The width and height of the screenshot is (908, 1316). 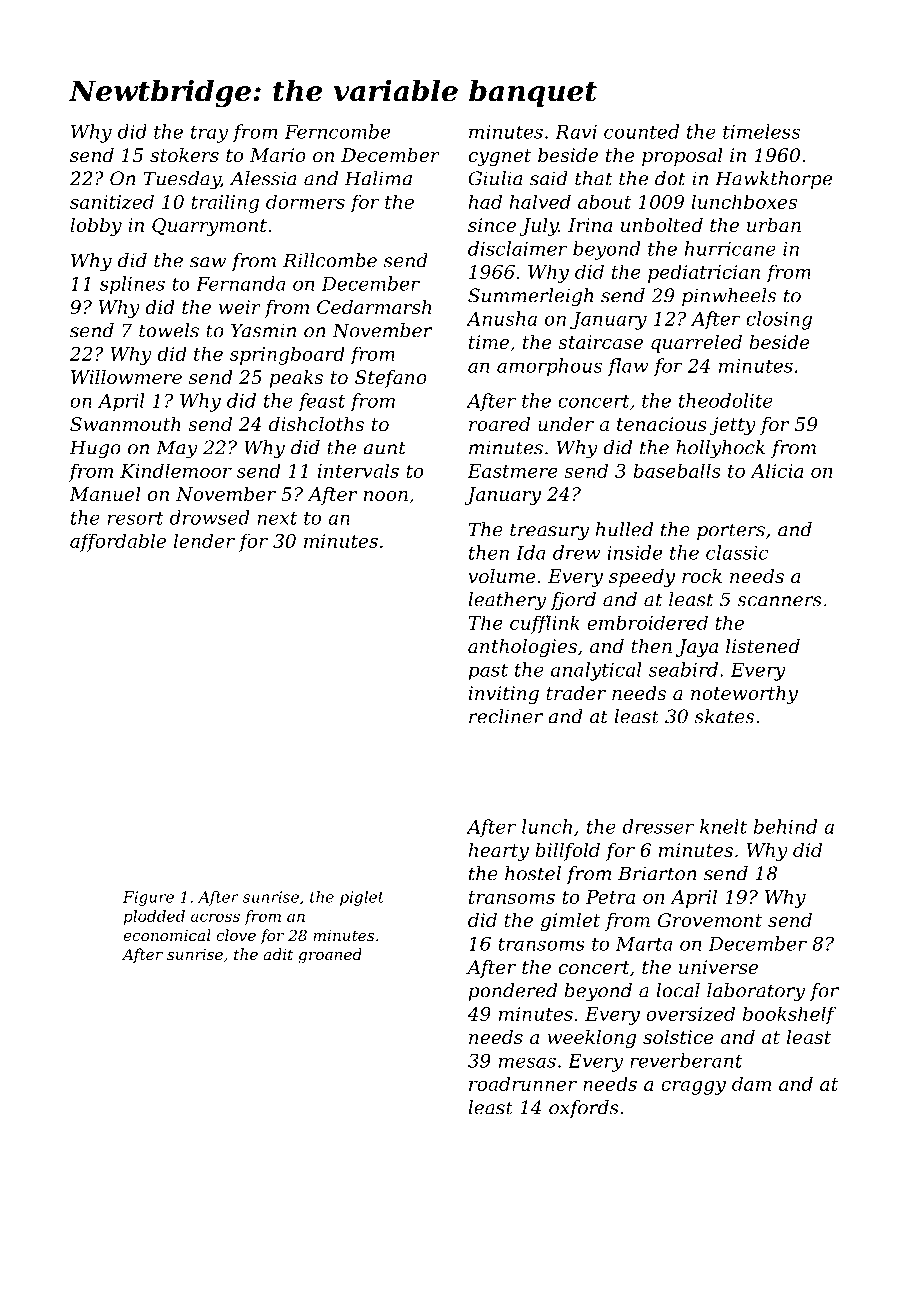 I want to click on classic, so click(x=737, y=552).
